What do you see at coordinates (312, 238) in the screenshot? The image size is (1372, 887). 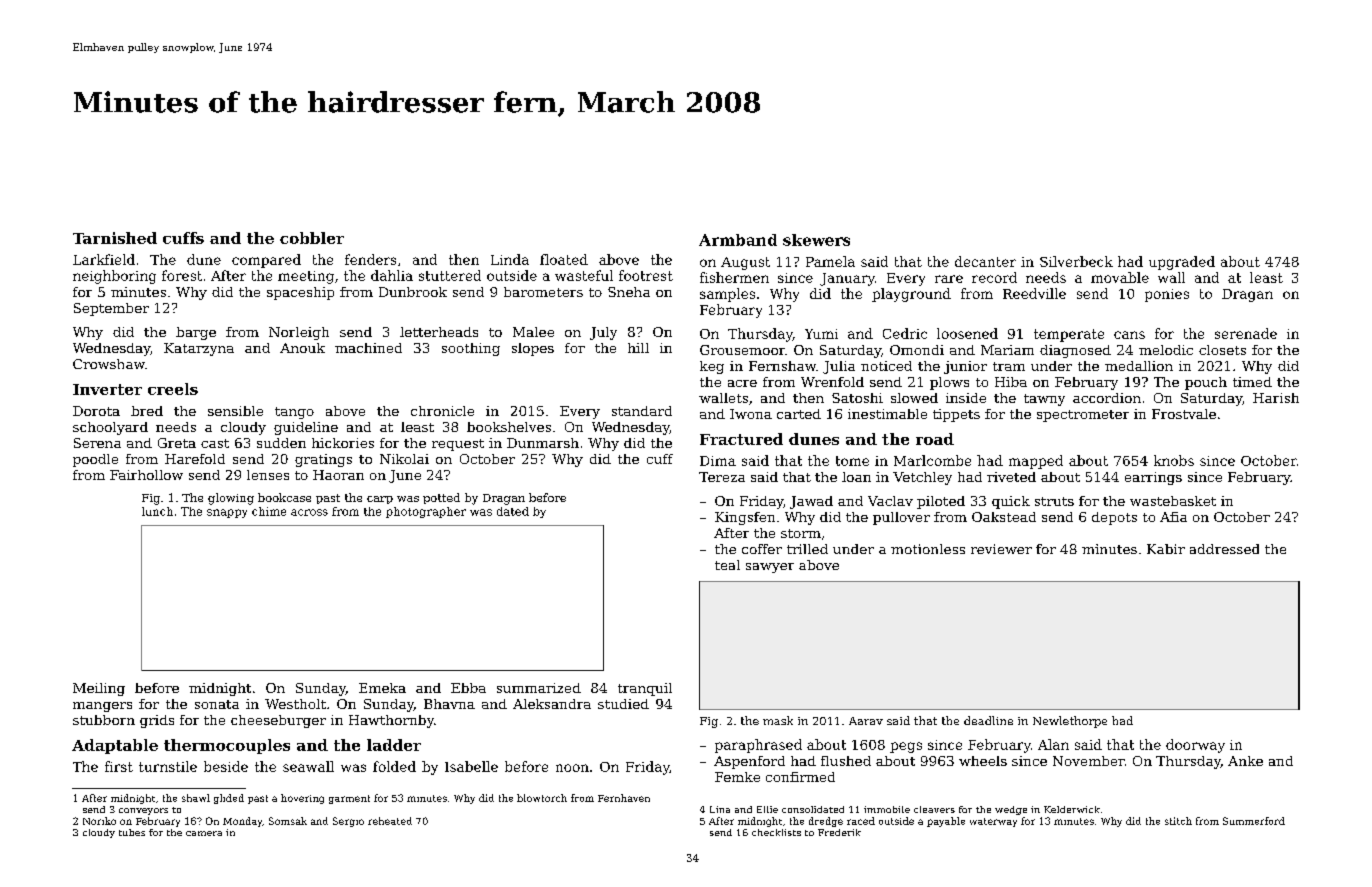 I see `cobbler` at bounding box center [312, 238].
